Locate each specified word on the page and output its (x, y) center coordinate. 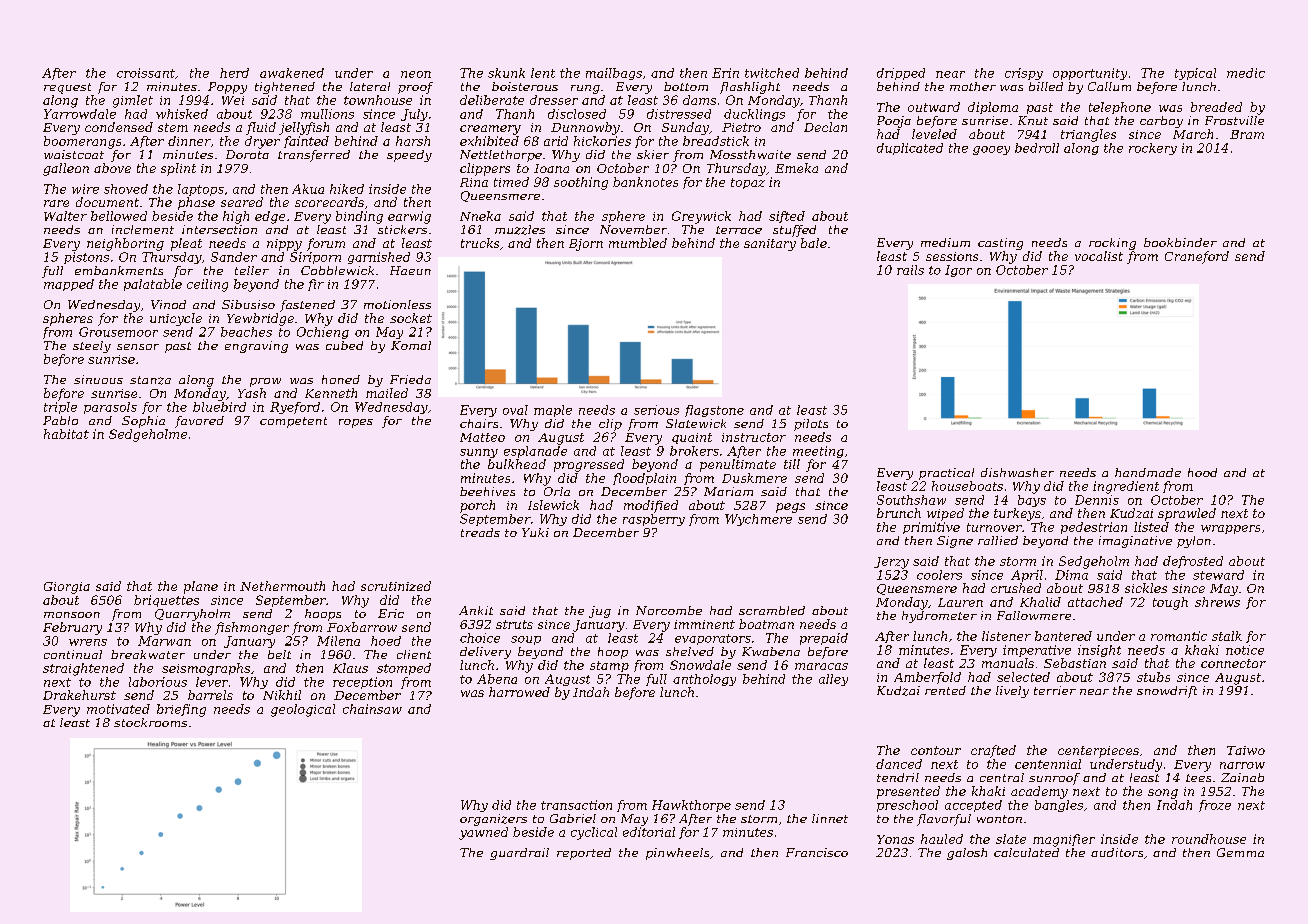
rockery (1153, 149)
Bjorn (586, 245)
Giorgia (67, 588)
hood (1202, 472)
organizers (493, 820)
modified (651, 506)
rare (56, 203)
